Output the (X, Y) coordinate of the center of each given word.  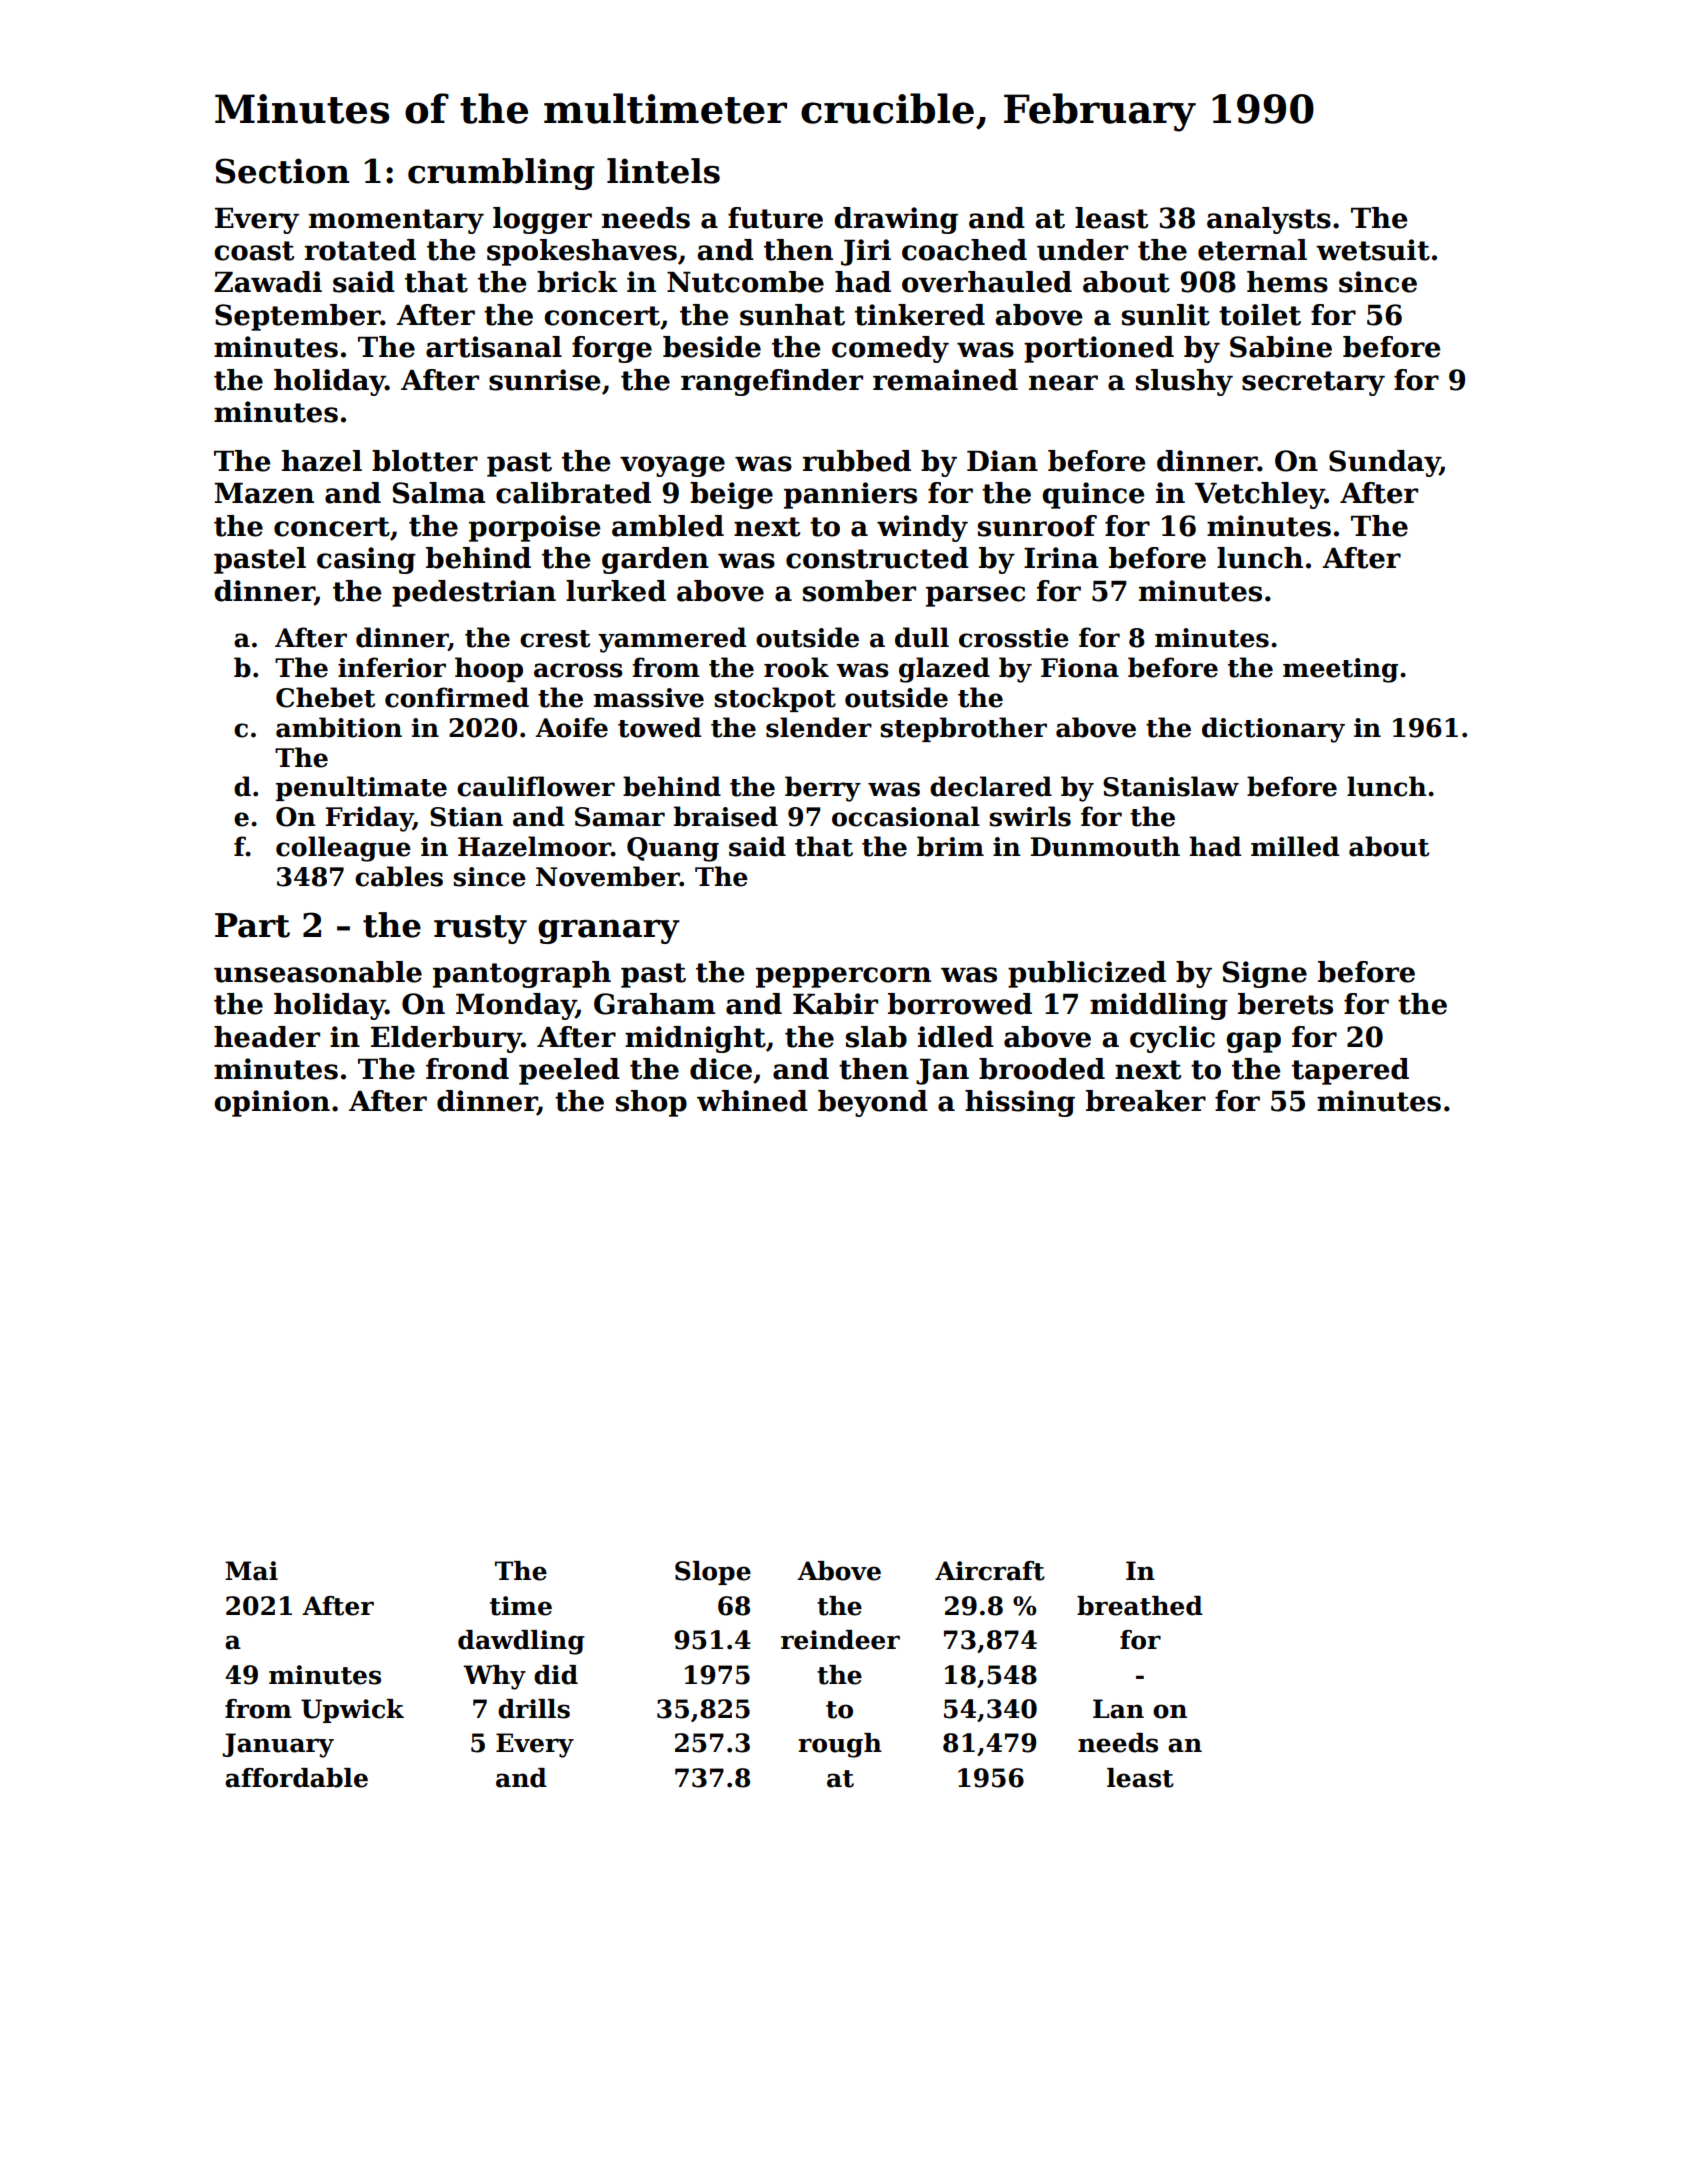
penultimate (361, 788)
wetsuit (1373, 250)
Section (282, 171)
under (1082, 250)
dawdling (521, 1642)
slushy (1184, 382)
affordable (296, 1778)
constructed (877, 558)
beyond (873, 1103)
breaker (1146, 1101)
